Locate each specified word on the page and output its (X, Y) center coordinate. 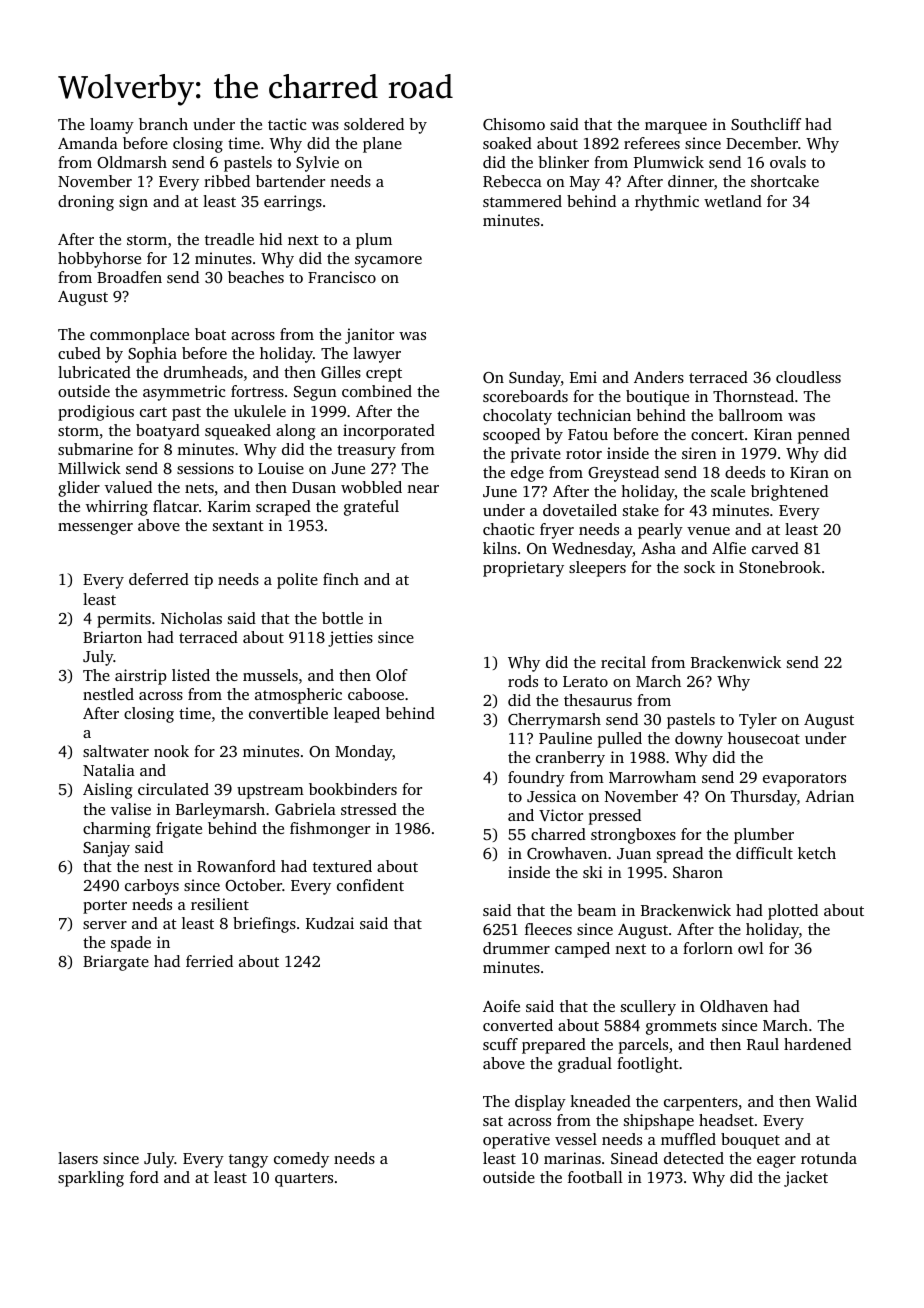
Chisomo (514, 124)
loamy (112, 126)
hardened (817, 1044)
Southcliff (766, 124)
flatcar (176, 506)
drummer (516, 948)
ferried (209, 961)
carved (775, 548)
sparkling (91, 1179)
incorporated (389, 432)
